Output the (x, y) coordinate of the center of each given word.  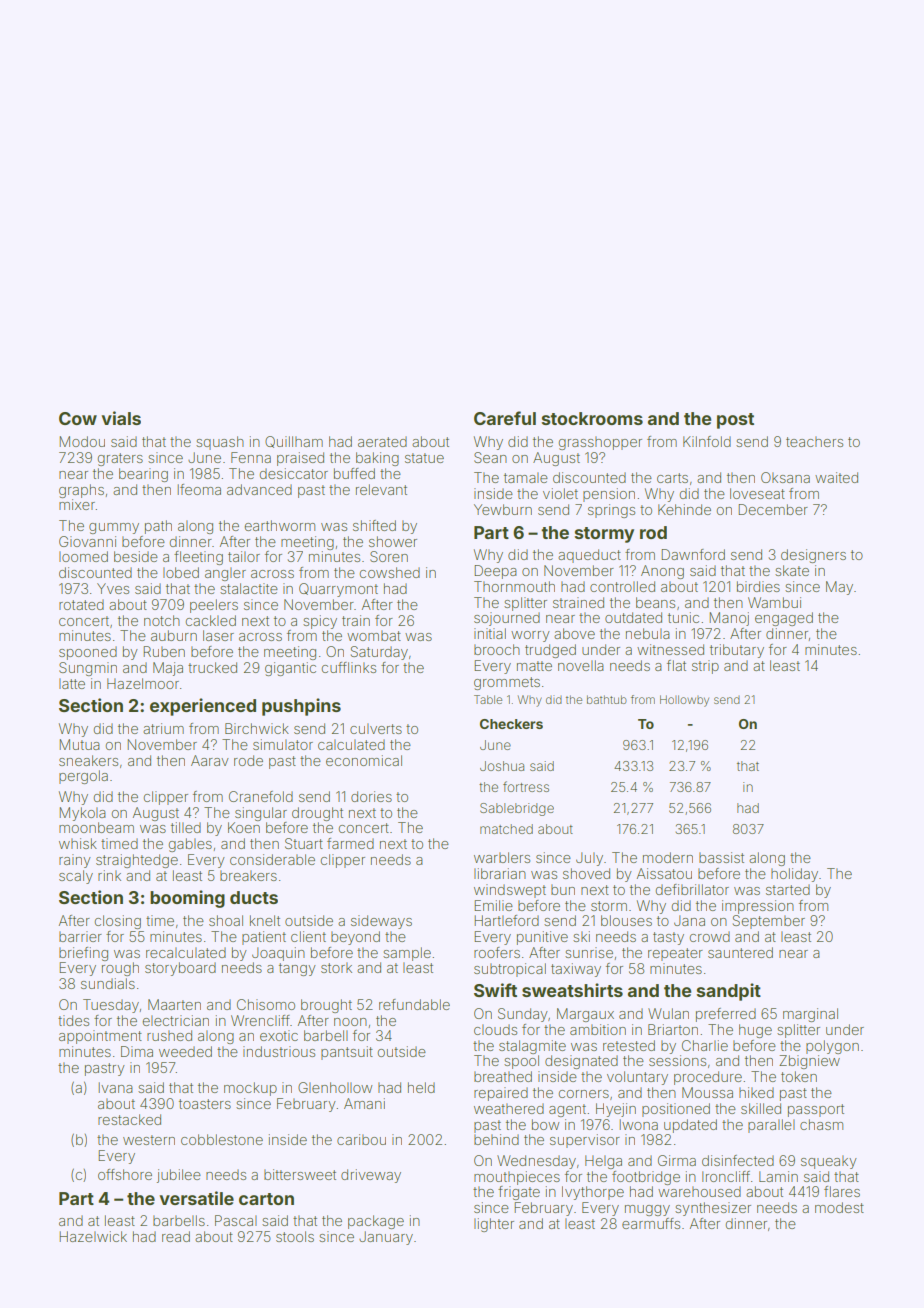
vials (121, 418)
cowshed (390, 572)
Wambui (774, 602)
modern (668, 857)
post (735, 421)
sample (407, 954)
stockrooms (592, 418)
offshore (125, 1174)
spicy (320, 622)
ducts (254, 897)
